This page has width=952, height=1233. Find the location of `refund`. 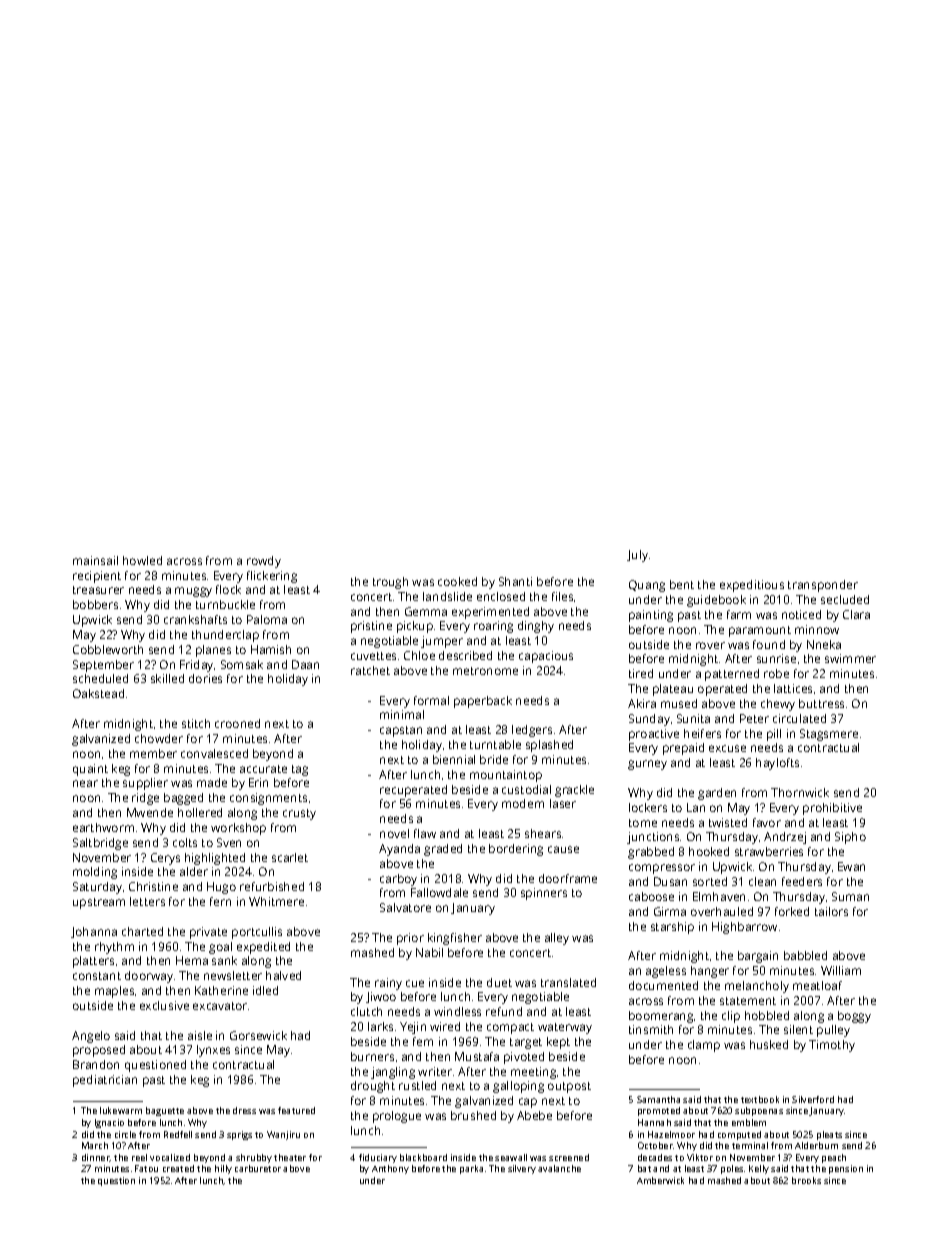

refund is located at coordinates (504, 1011).
